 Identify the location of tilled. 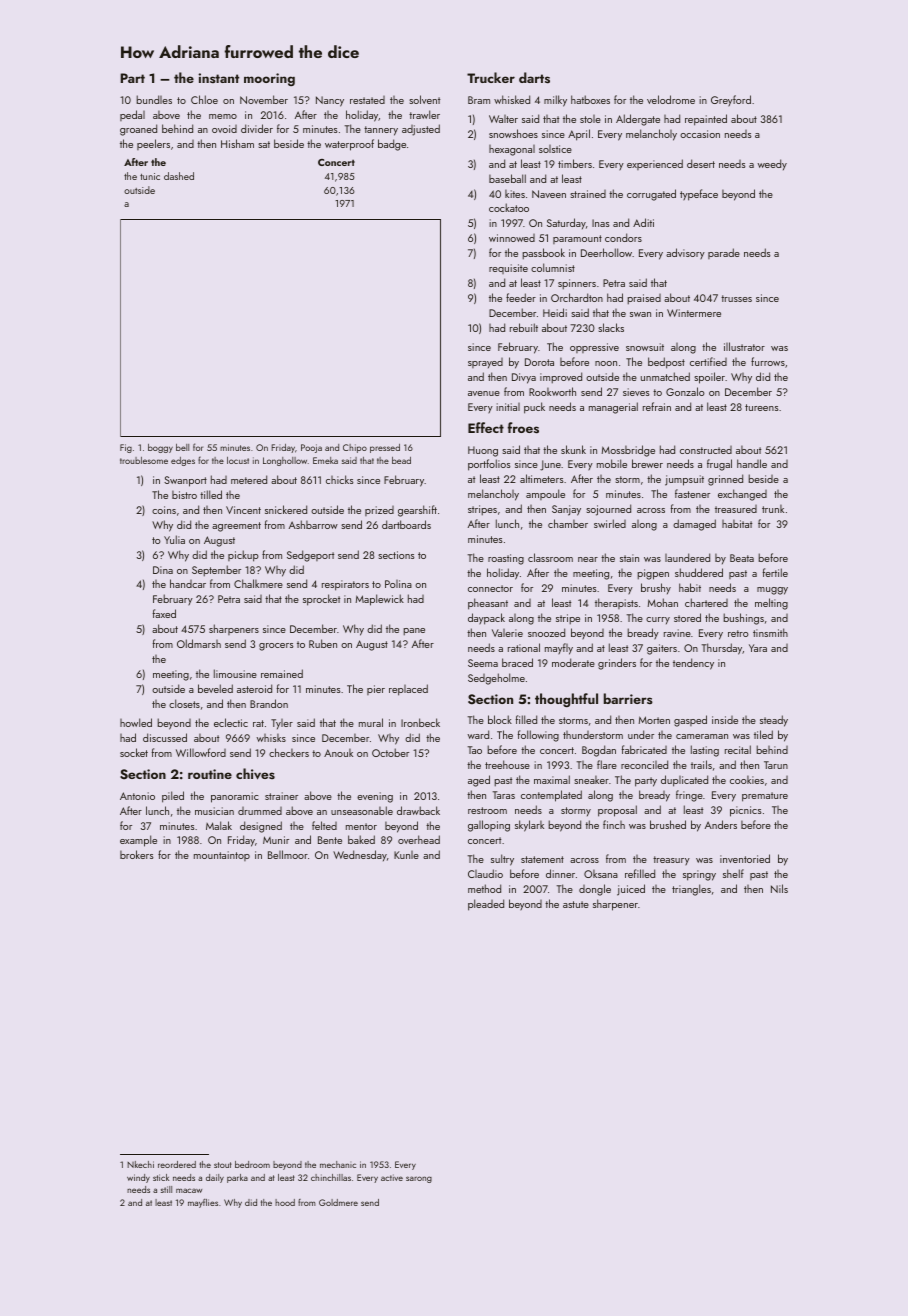
(211, 494).
